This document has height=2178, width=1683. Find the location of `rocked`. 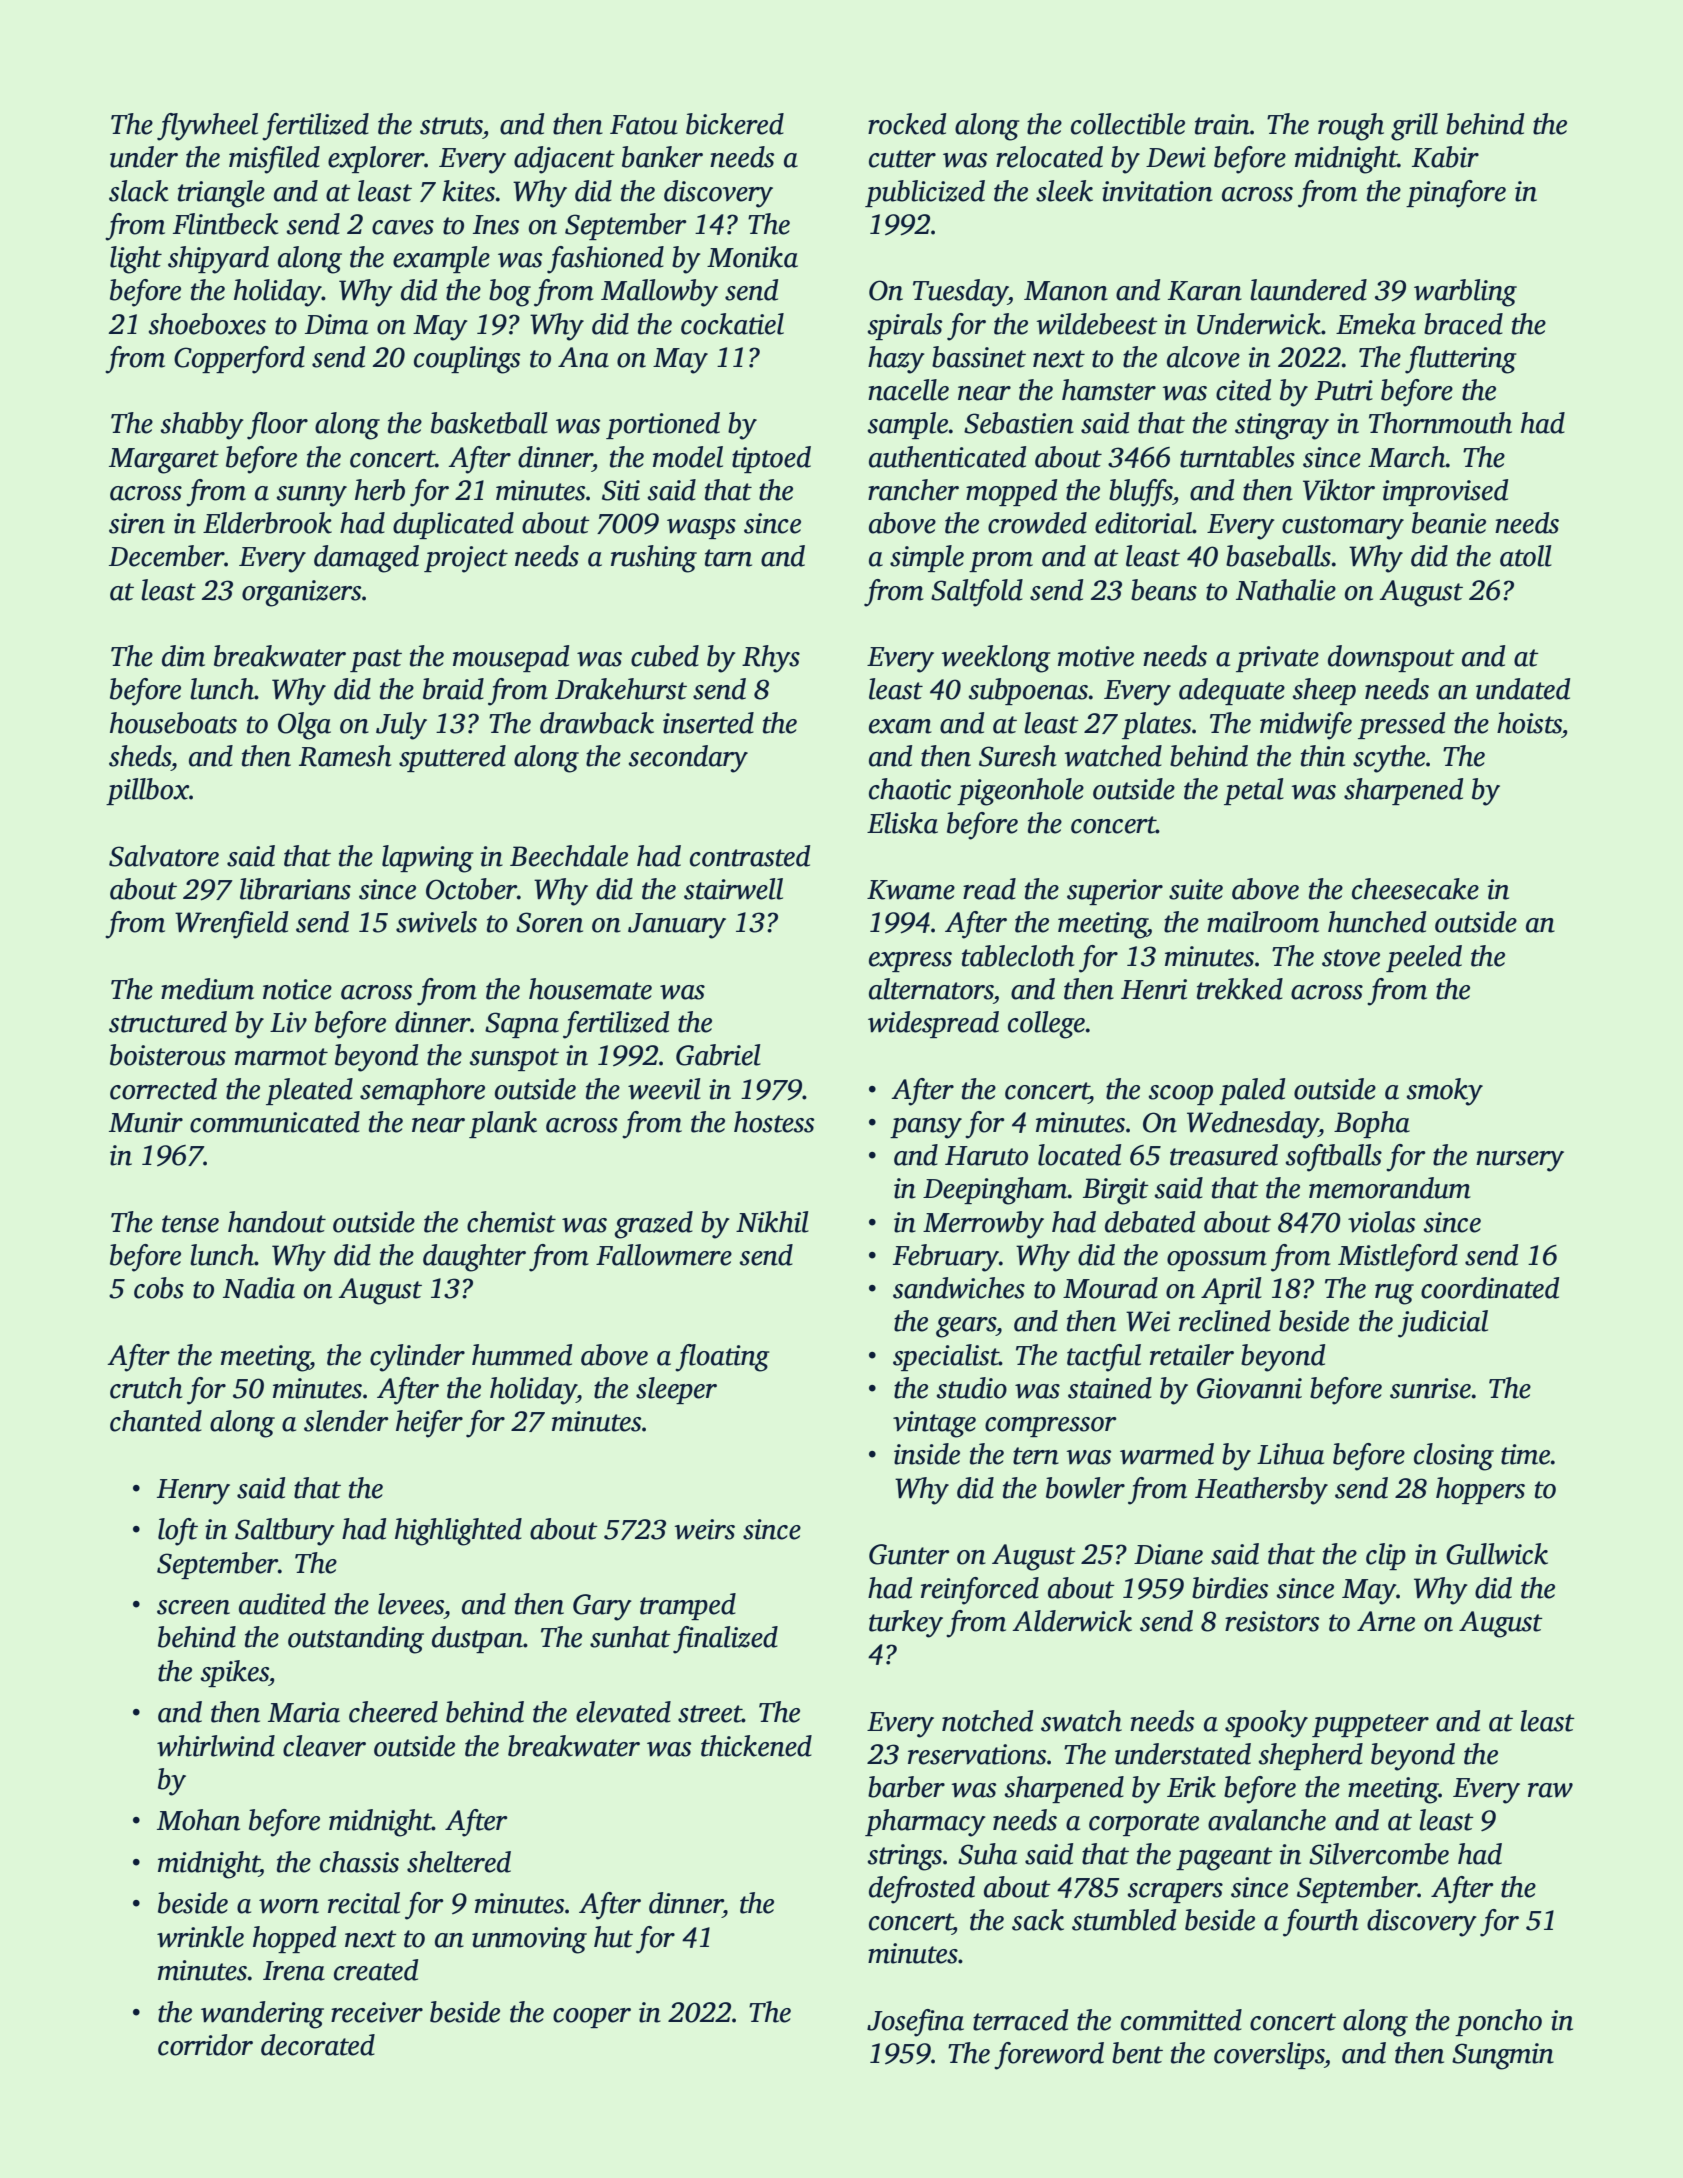

rocked is located at coordinates (907, 124).
